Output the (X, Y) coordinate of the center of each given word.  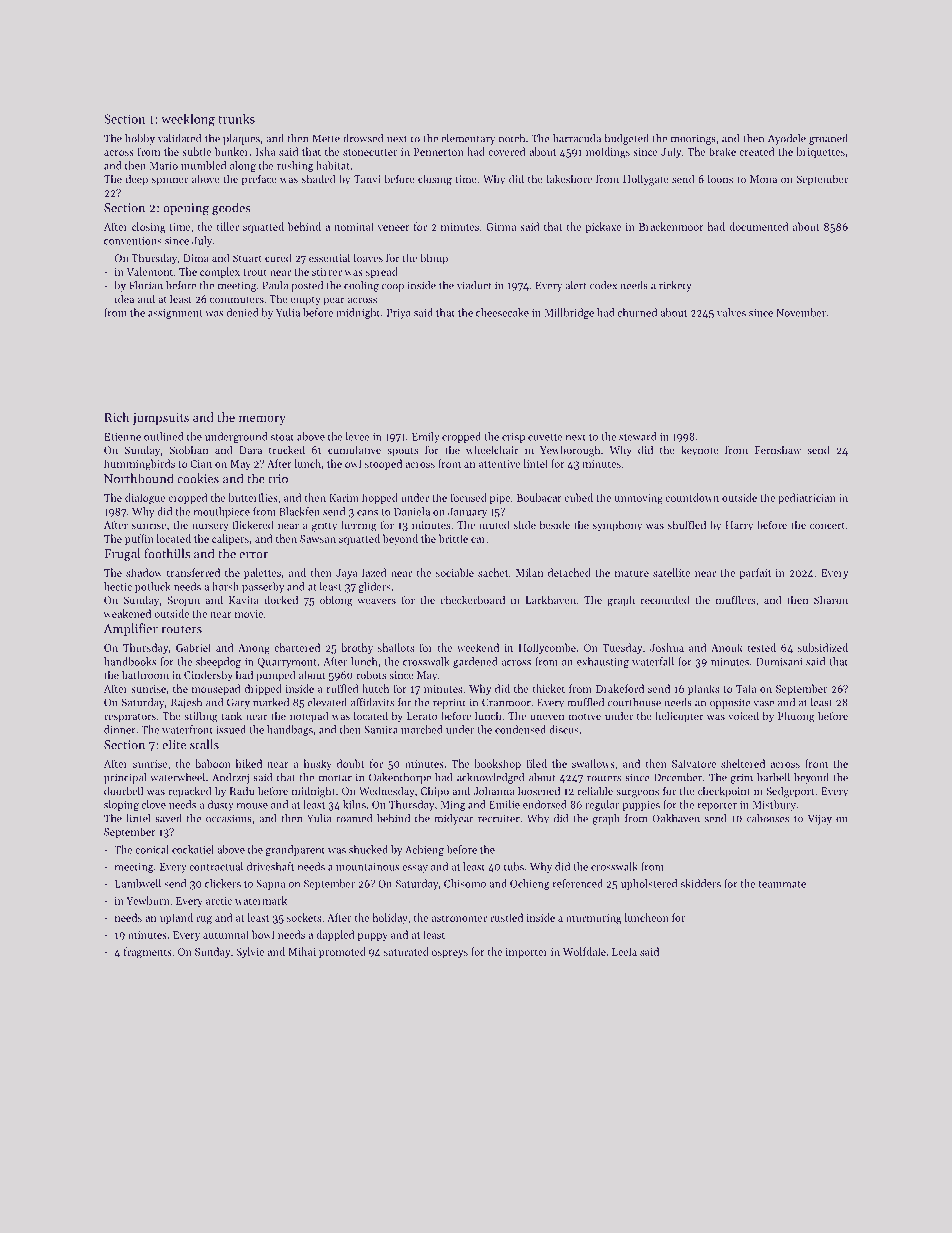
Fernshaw (778, 449)
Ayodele (787, 139)
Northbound (139, 478)
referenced (578, 883)
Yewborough (570, 451)
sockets (304, 917)
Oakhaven (676, 818)
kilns (354, 804)
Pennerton (439, 152)
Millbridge (569, 313)
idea (124, 298)
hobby (140, 139)
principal (125, 778)
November (801, 312)
